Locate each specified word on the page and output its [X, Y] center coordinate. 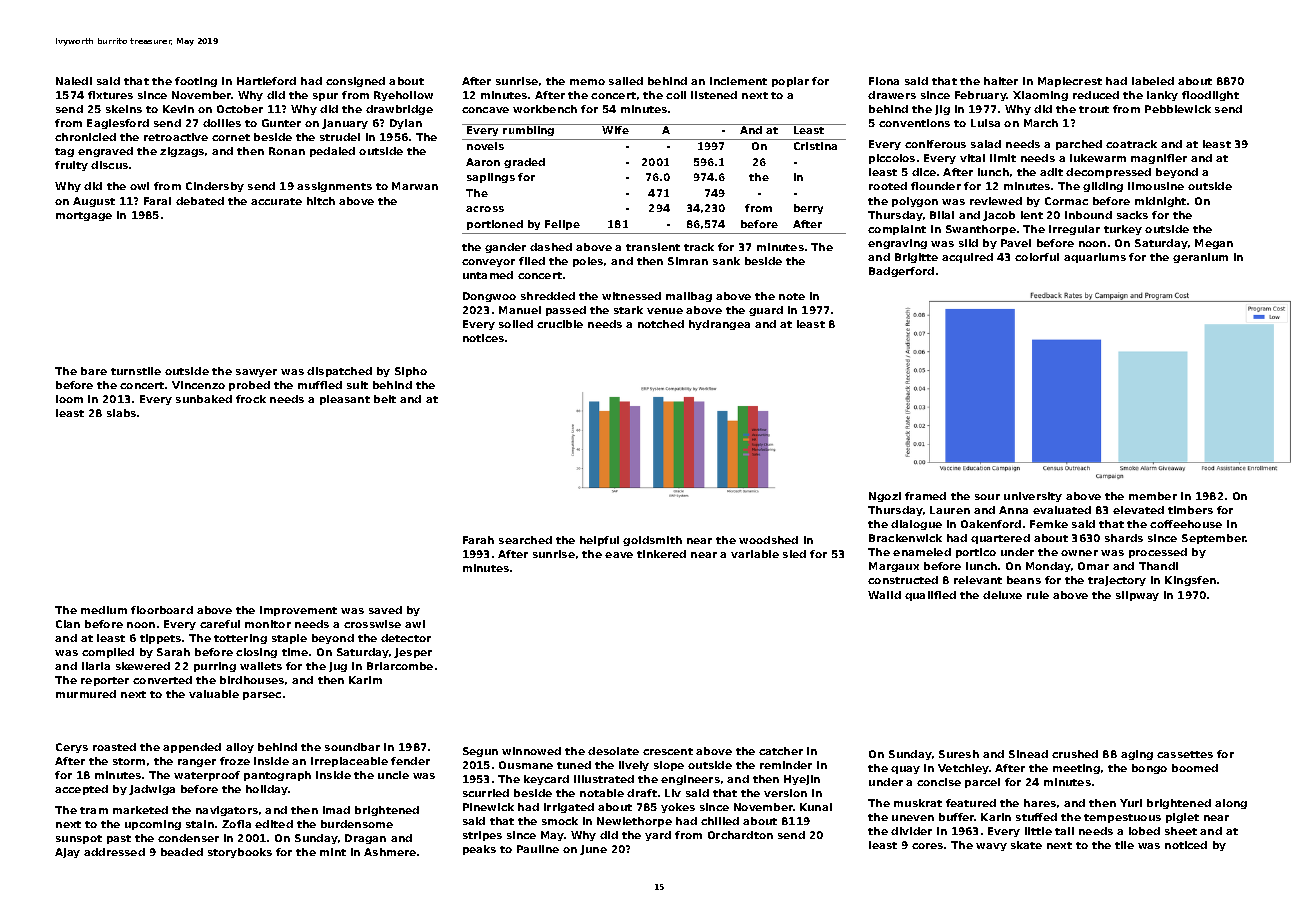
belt [385, 399]
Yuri [1131, 803]
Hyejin [802, 780]
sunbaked [204, 399]
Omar [1093, 566]
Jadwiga [152, 790]
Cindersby [215, 187]
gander [505, 248]
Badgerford [901, 272]
